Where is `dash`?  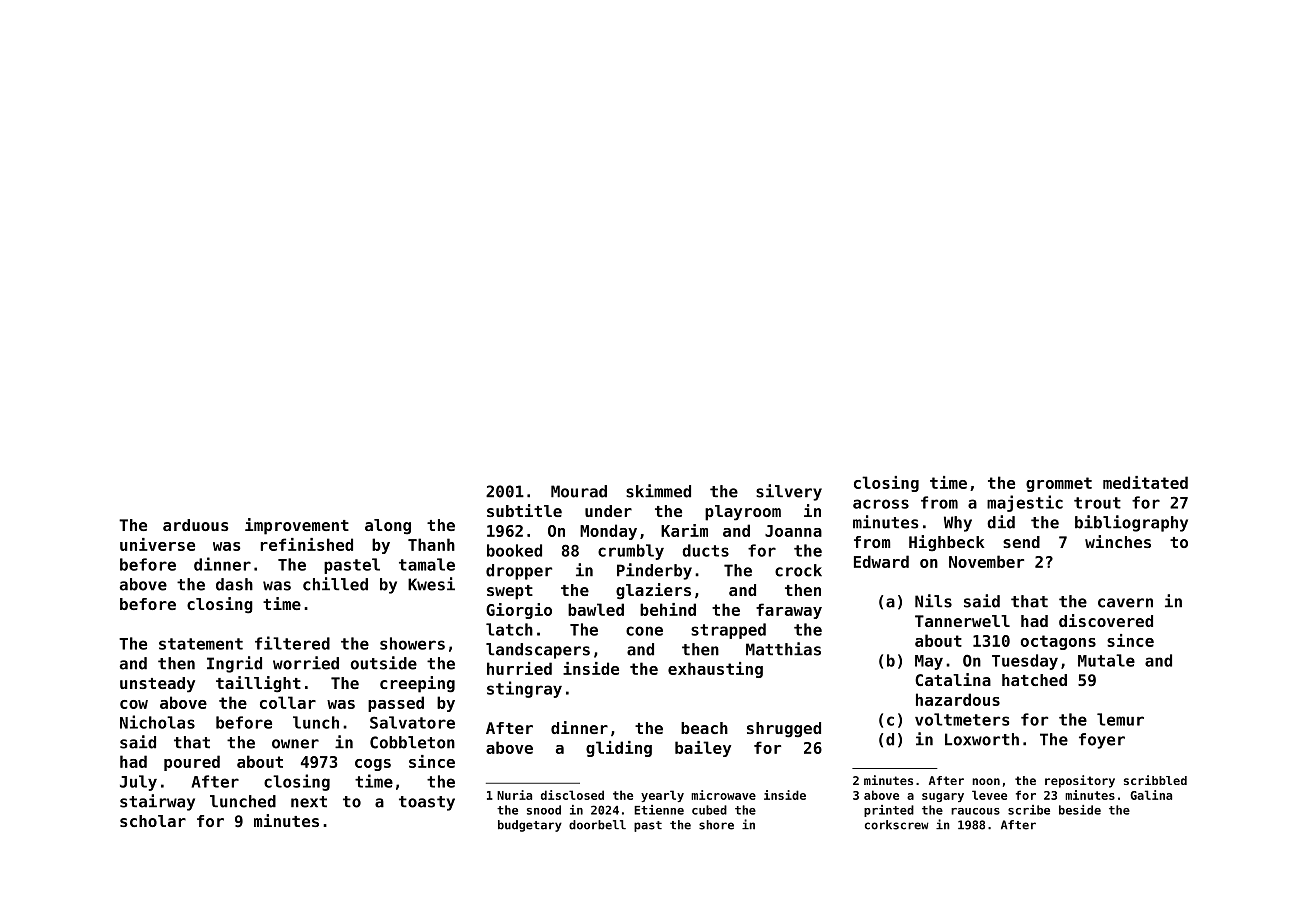
dash is located at coordinates (234, 584).
